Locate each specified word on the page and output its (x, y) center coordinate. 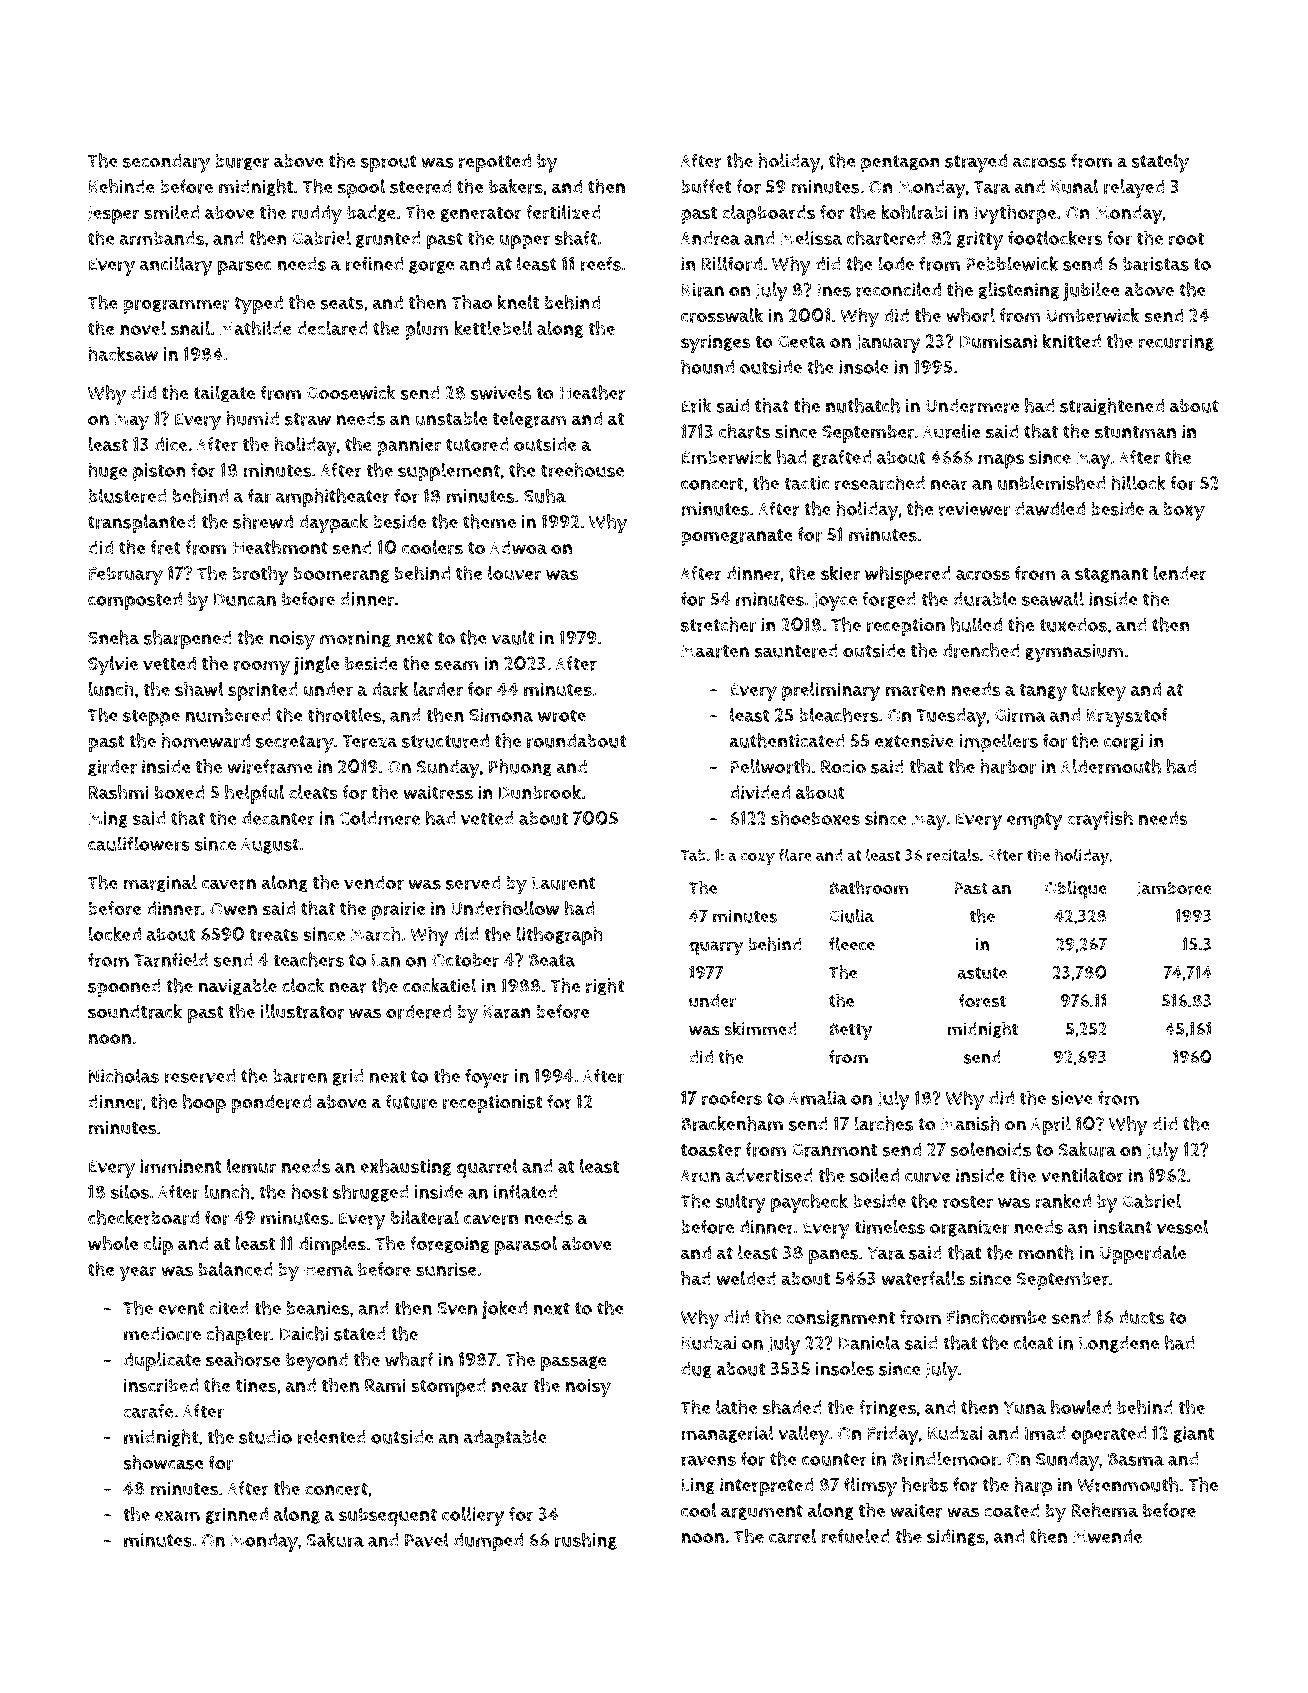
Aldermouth (1111, 766)
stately (1160, 163)
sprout (388, 164)
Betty (850, 1031)
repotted (495, 163)
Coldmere (379, 818)
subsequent (388, 1516)
